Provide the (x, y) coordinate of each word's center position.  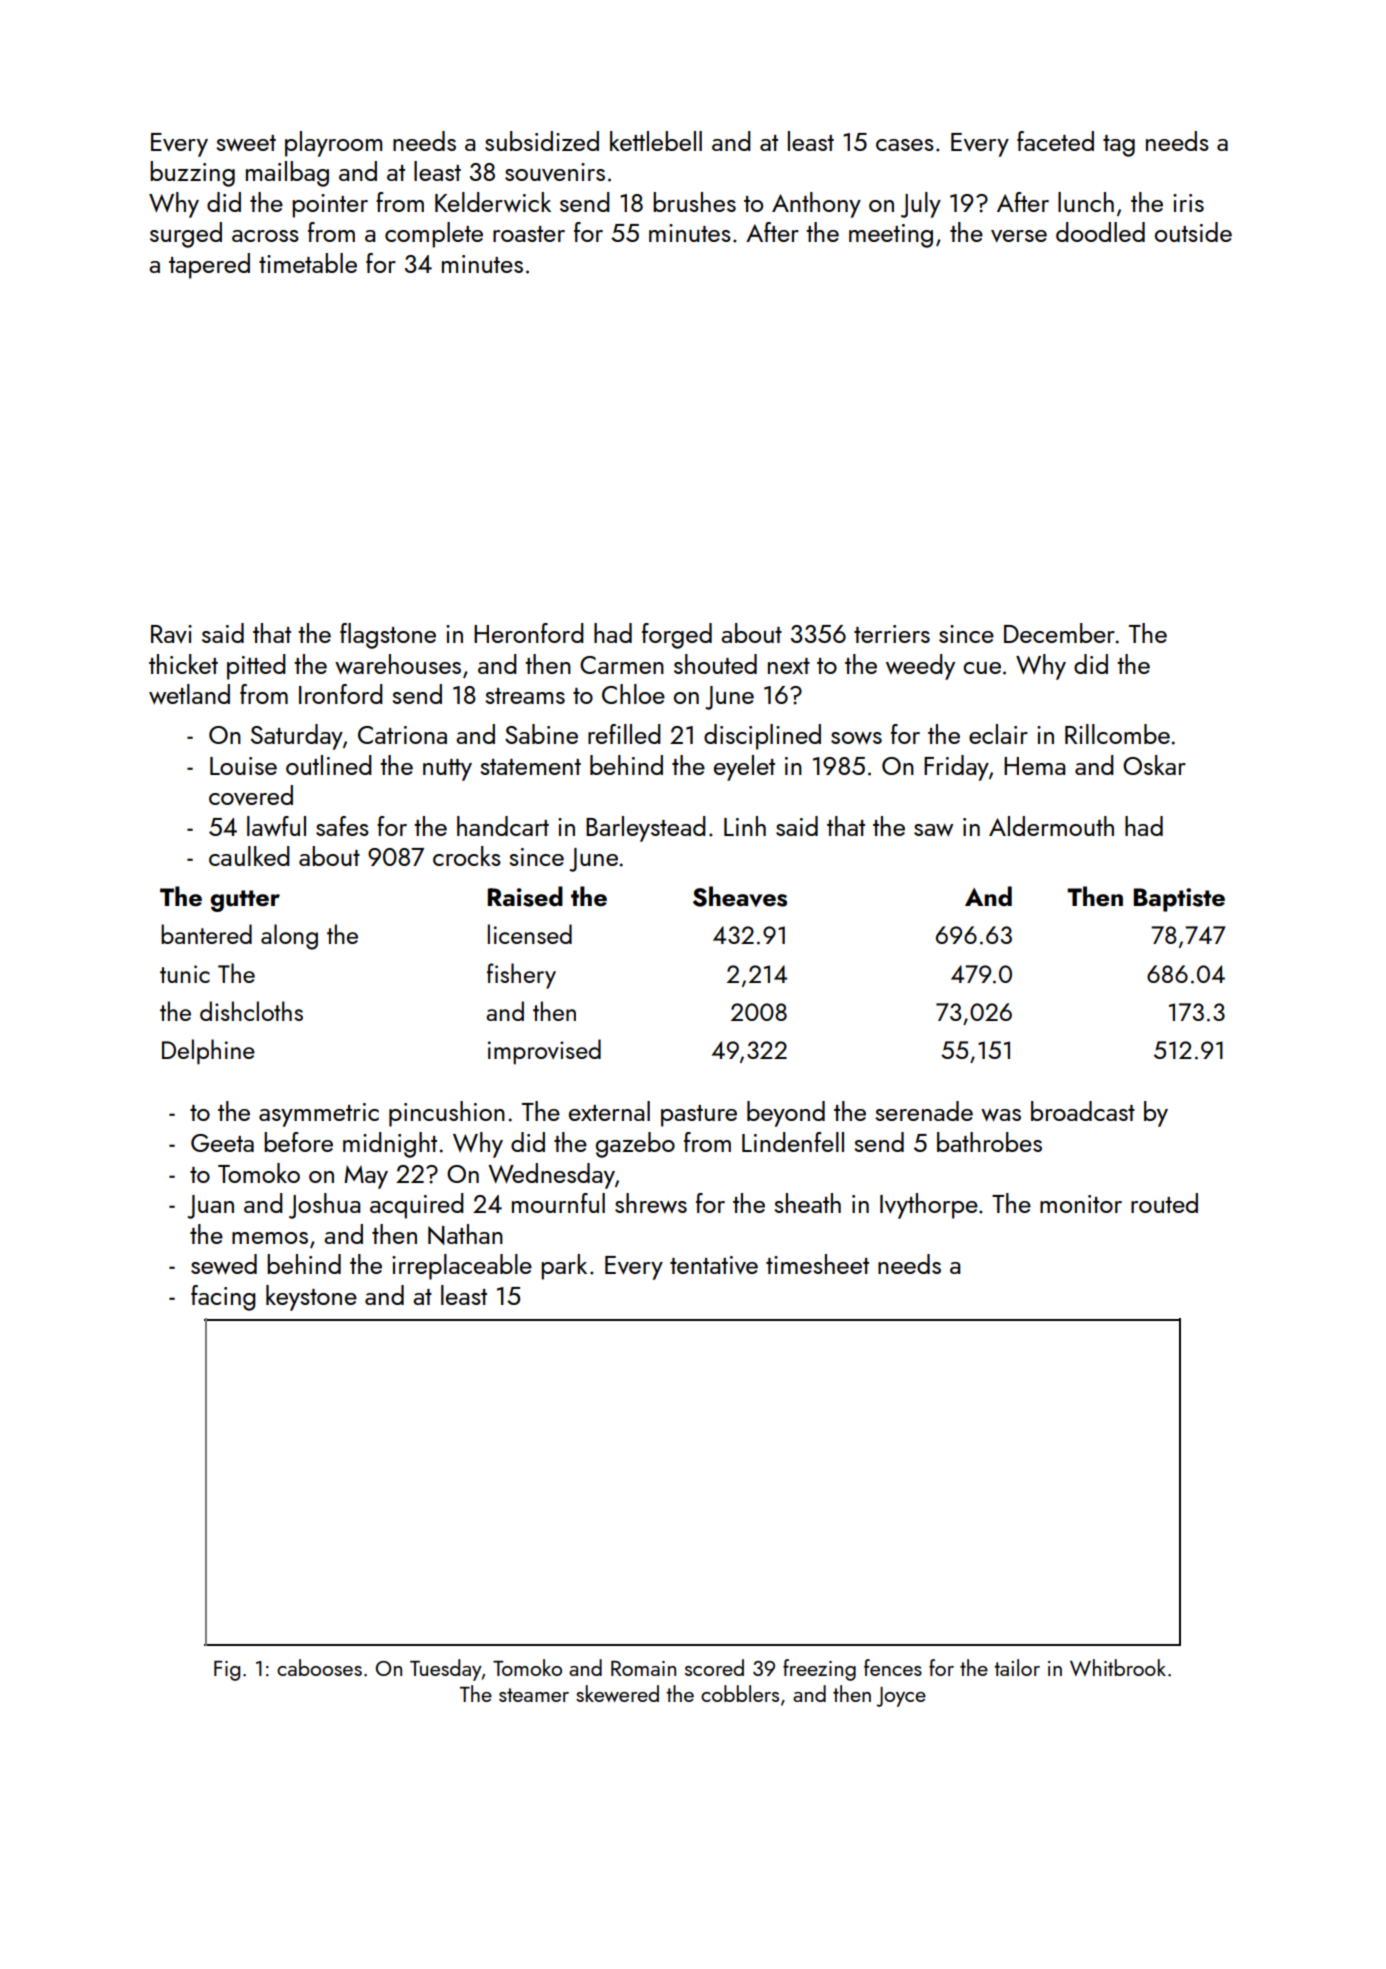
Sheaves (740, 896)
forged (677, 636)
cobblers (740, 1693)
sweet (246, 143)
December (1059, 633)
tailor (1017, 1667)
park (564, 1267)
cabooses (319, 1667)
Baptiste (1179, 900)
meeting (891, 236)
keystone (311, 1298)
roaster (529, 234)
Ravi (171, 634)
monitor (1081, 1204)
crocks (467, 856)
